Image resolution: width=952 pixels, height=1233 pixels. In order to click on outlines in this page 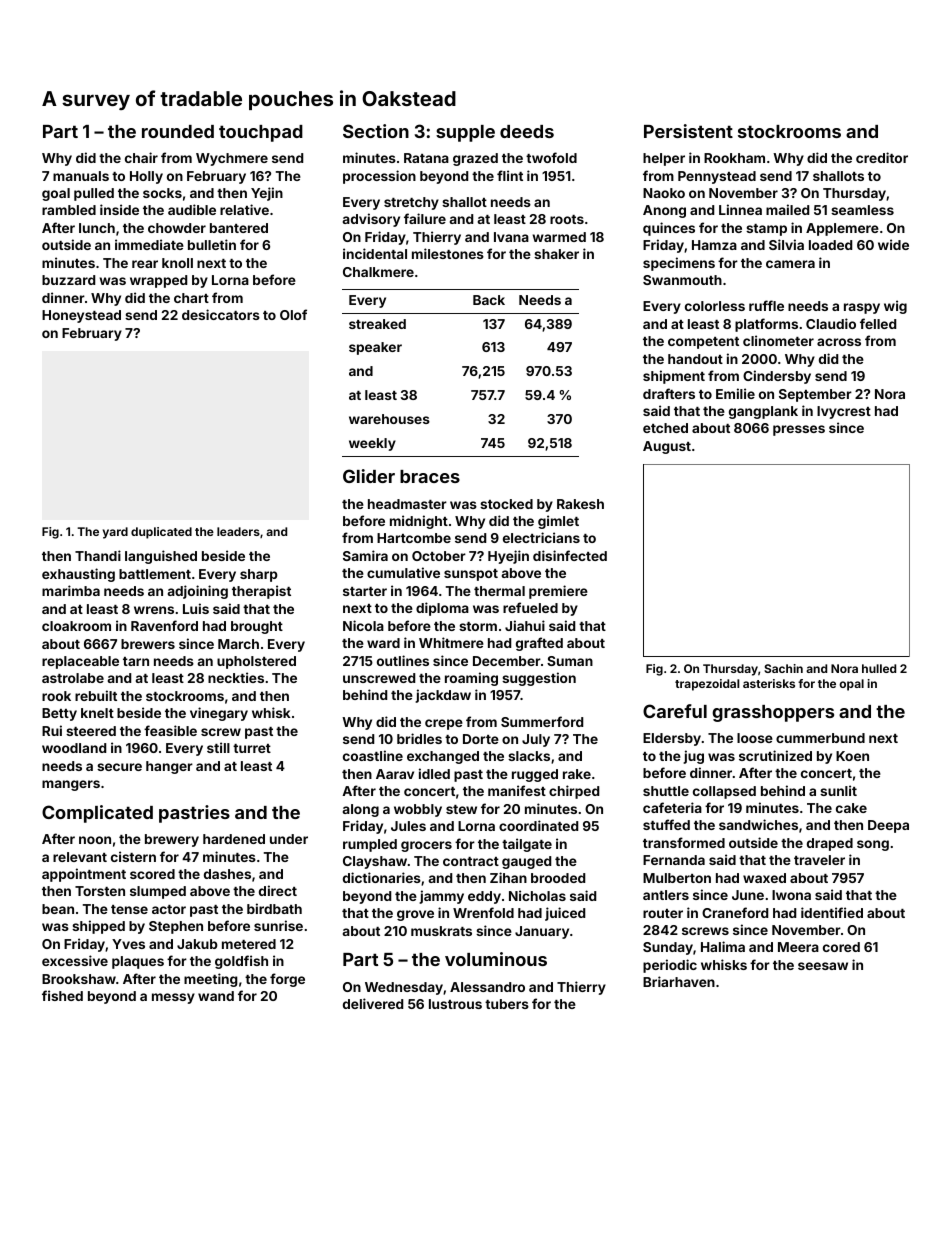, I will do `click(403, 660)`.
